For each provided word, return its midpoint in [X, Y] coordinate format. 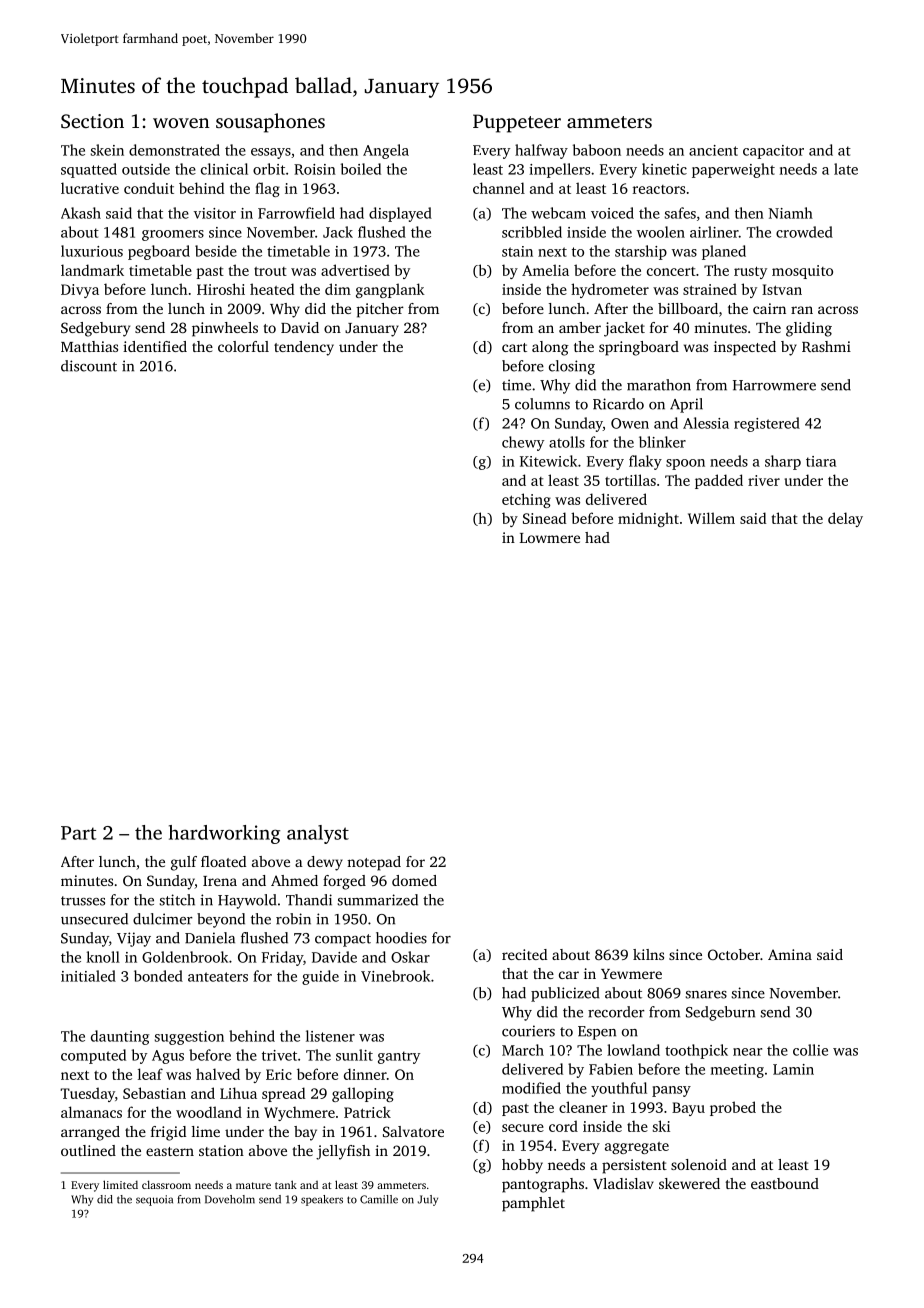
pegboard [159, 252]
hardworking [224, 834]
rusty [750, 272]
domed [414, 880]
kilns [648, 954]
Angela [386, 151]
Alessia [706, 423]
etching [526, 500]
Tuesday [87, 1094]
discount [89, 366]
